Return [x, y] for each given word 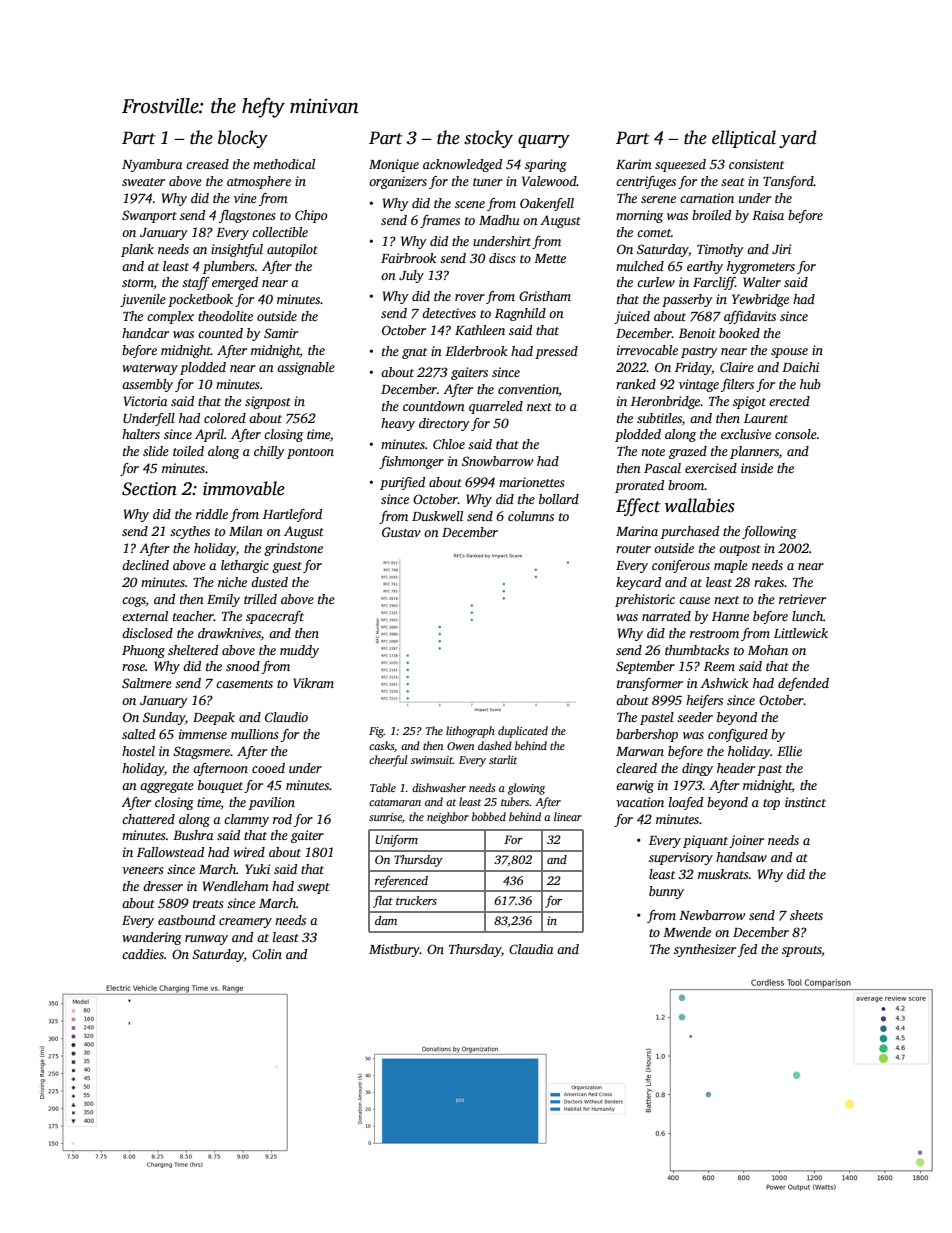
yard [797, 139]
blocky [243, 139]
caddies [143, 954]
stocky [488, 139]
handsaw [741, 857]
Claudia [531, 949]
